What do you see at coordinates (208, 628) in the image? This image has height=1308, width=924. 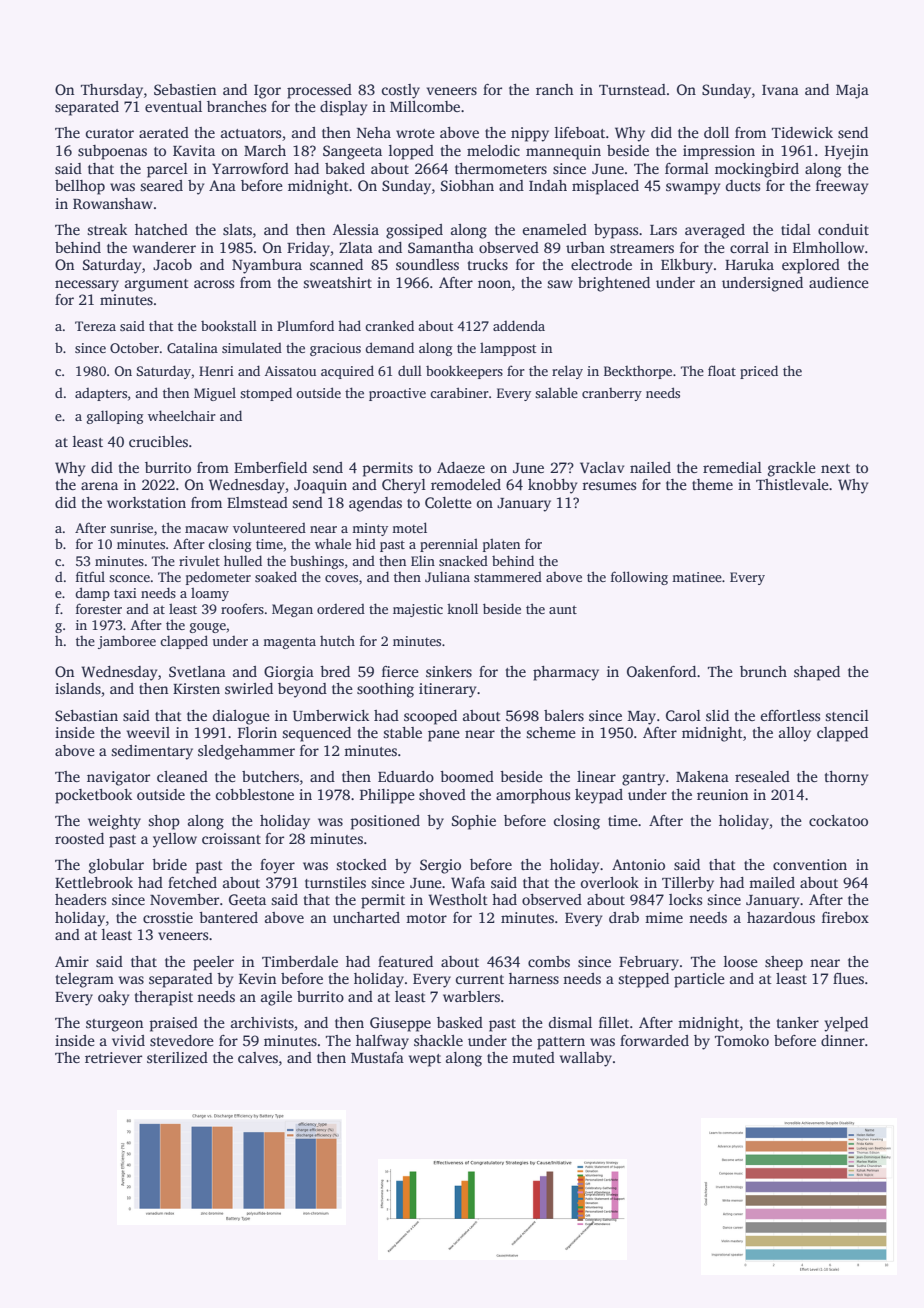 I see `gouge` at bounding box center [208, 628].
